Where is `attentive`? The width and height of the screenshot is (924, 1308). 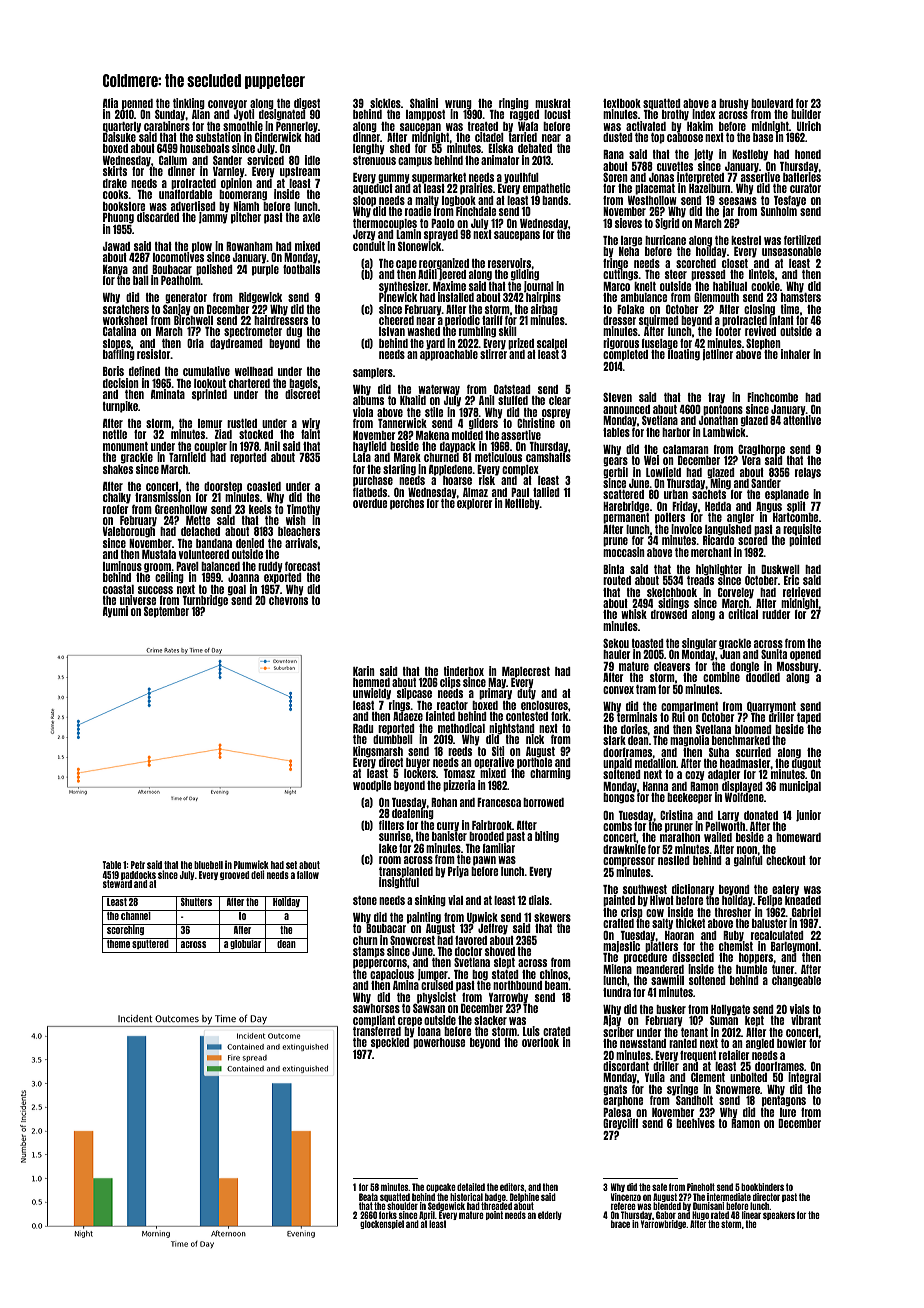 attentive is located at coordinates (802, 420).
